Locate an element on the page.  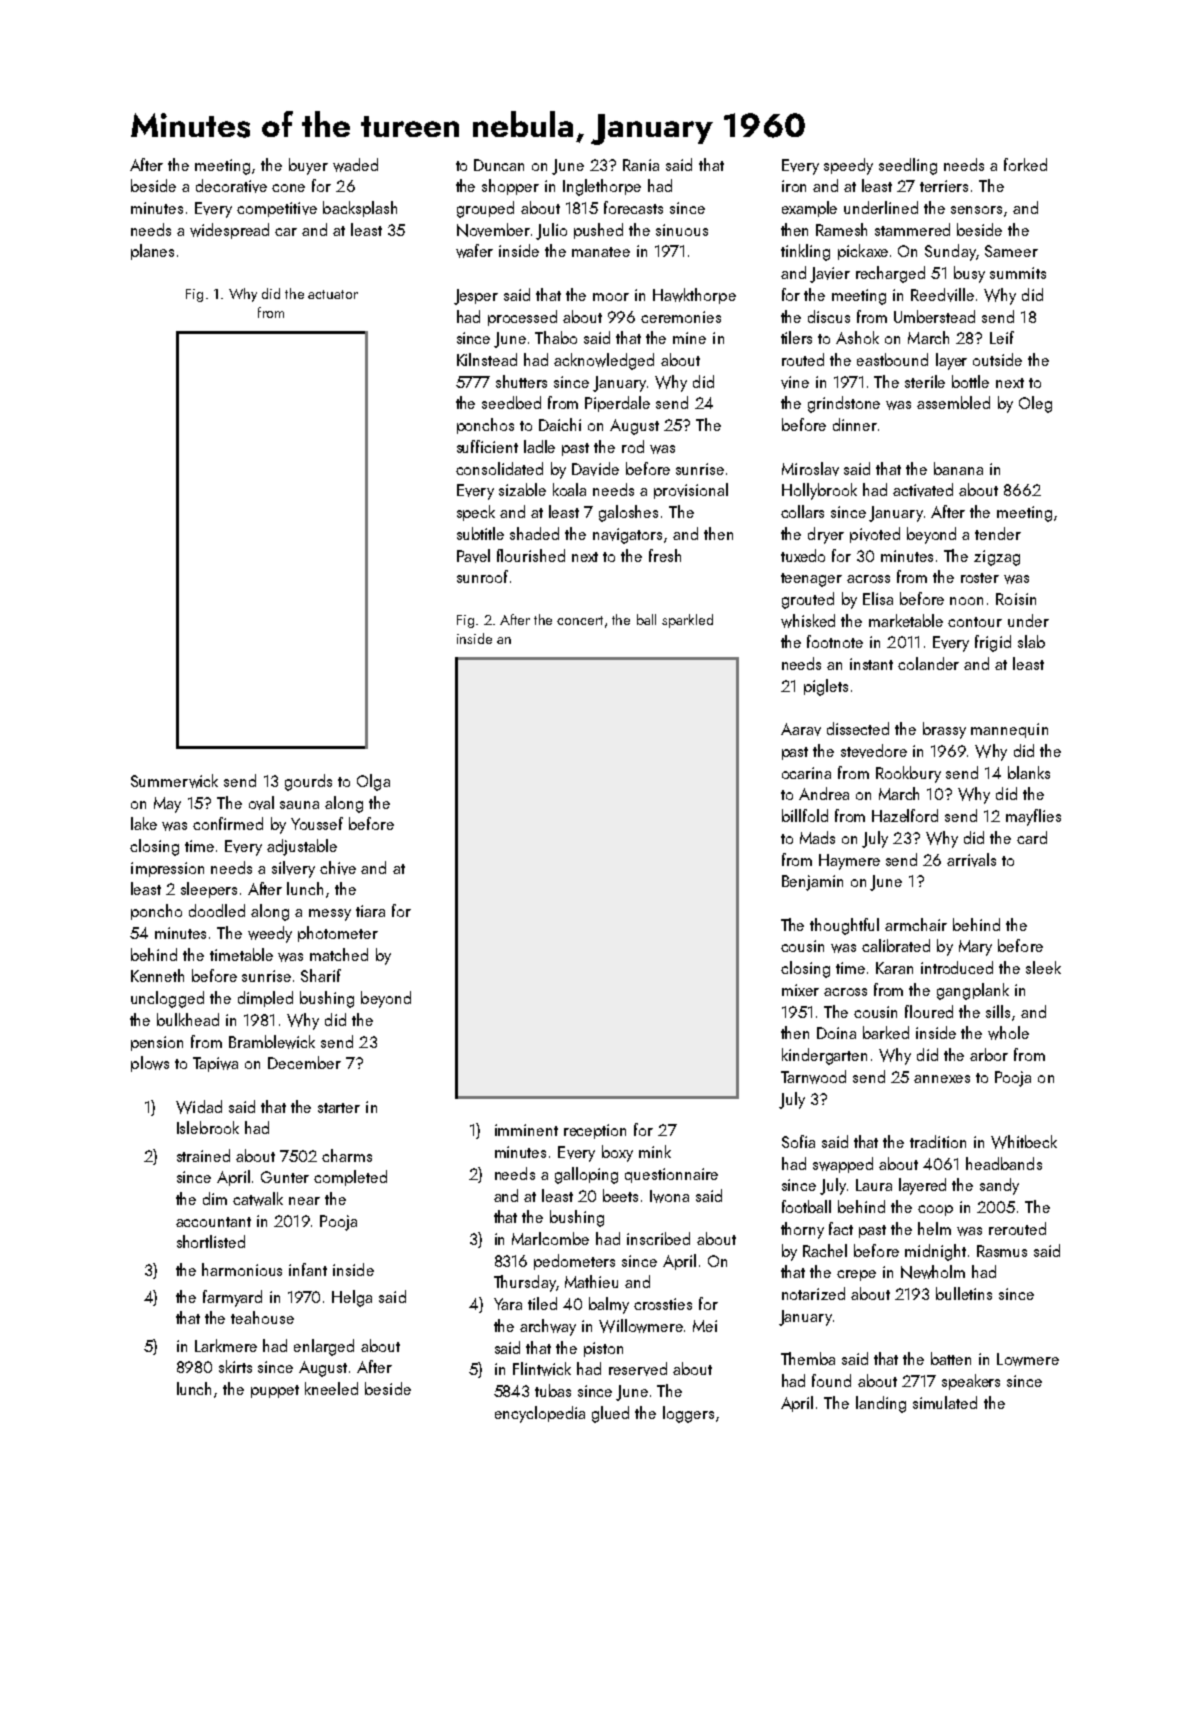
speck is located at coordinates (476, 513).
